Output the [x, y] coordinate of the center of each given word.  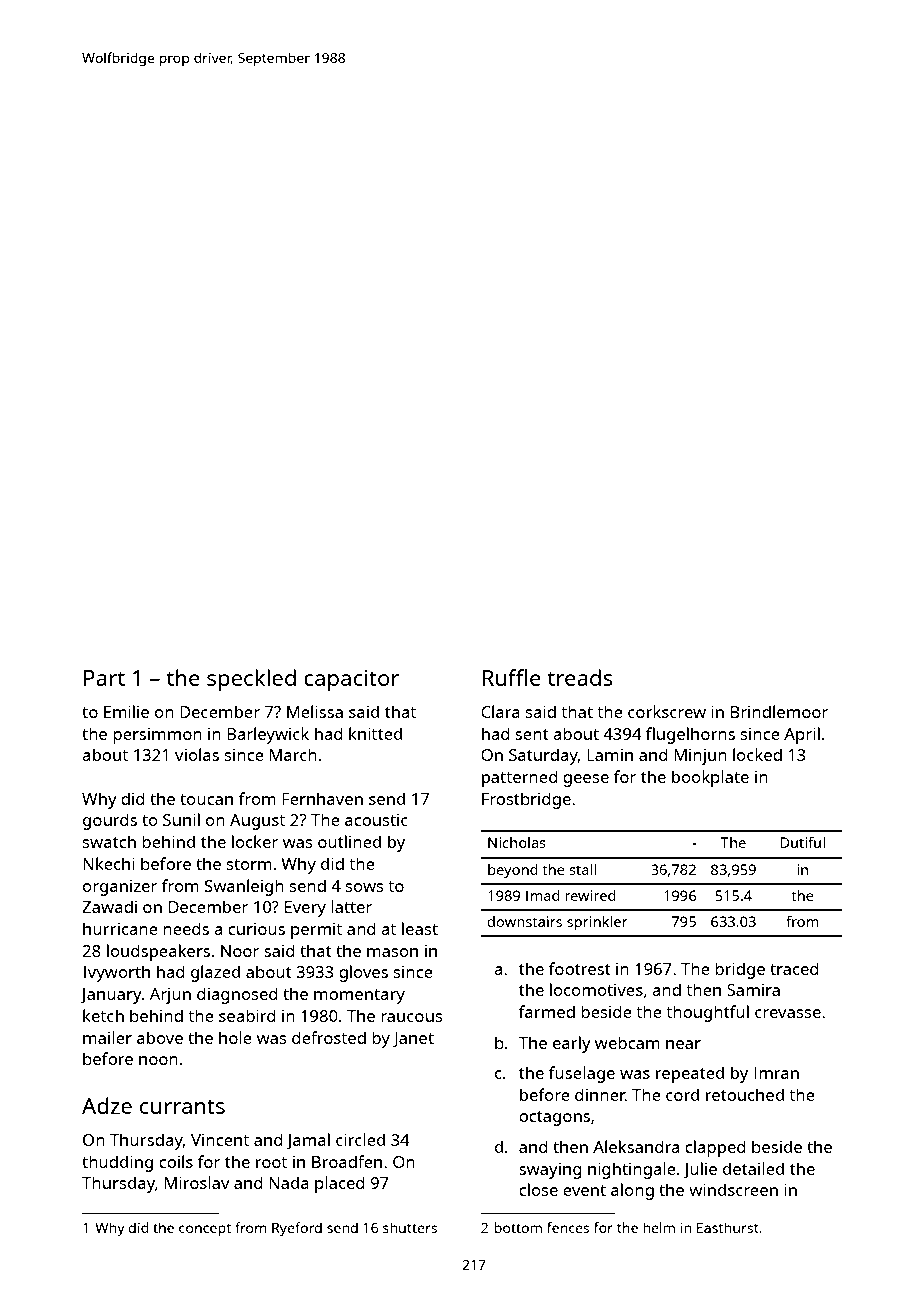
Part [104, 678]
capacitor [351, 680]
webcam [627, 1042]
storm [249, 864]
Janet [413, 1039]
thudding [117, 1163]
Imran [776, 1073]
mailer [107, 1037]
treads [580, 677]
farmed [547, 1011]
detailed [753, 1168]
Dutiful [802, 842]
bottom [518, 1227]
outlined [349, 841]
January [111, 996]
